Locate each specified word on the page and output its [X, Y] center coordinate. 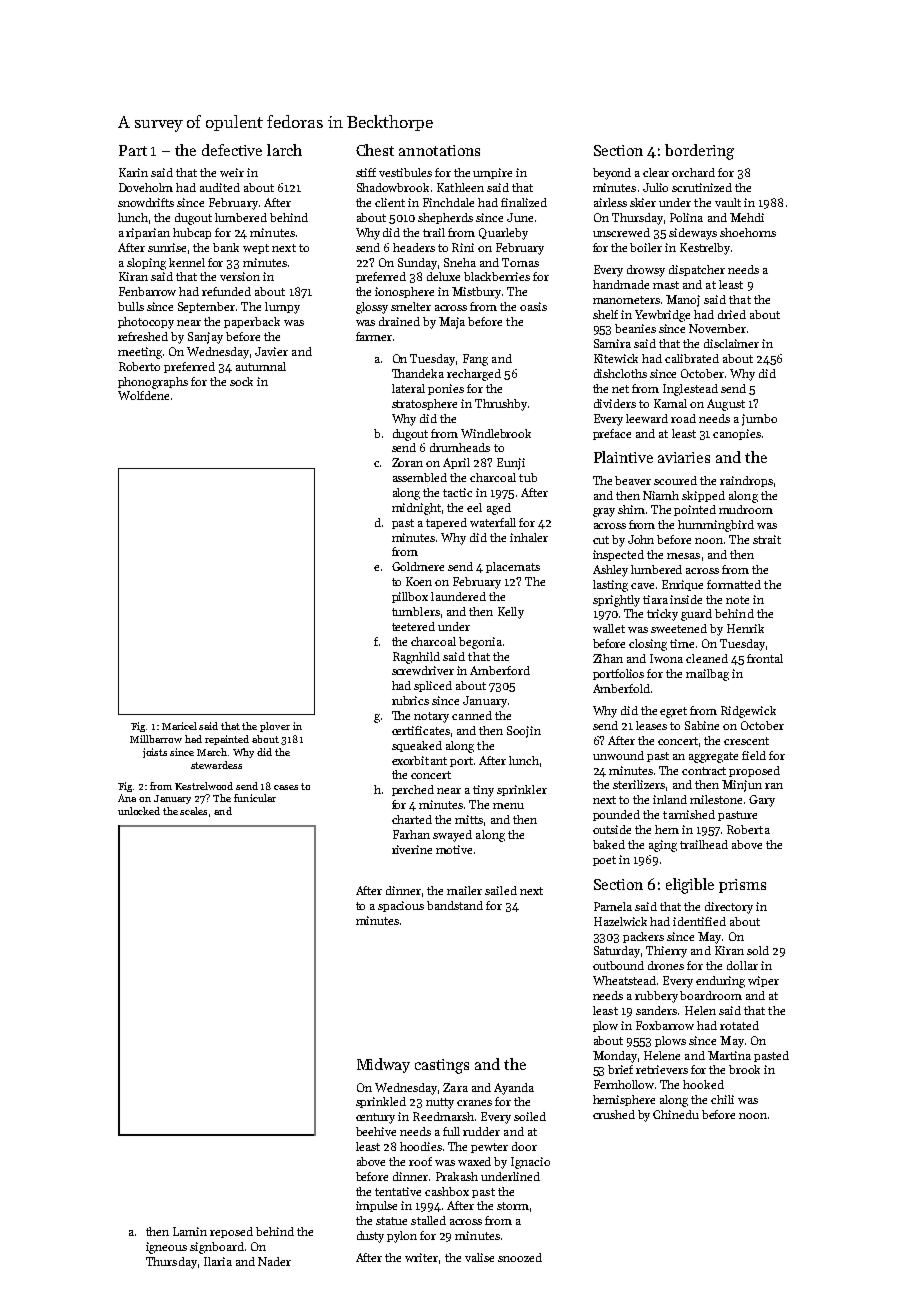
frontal [765, 658]
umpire [492, 173]
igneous [166, 1248]
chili [722, 1099]
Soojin [524, 732]
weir [232, 172]
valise [479, 1257]
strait [767, 539]
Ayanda [514, 1089]
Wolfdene [143, 395]
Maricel [179, 726]
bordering [699, 152]
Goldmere [418, 566]
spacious [401, 906]
